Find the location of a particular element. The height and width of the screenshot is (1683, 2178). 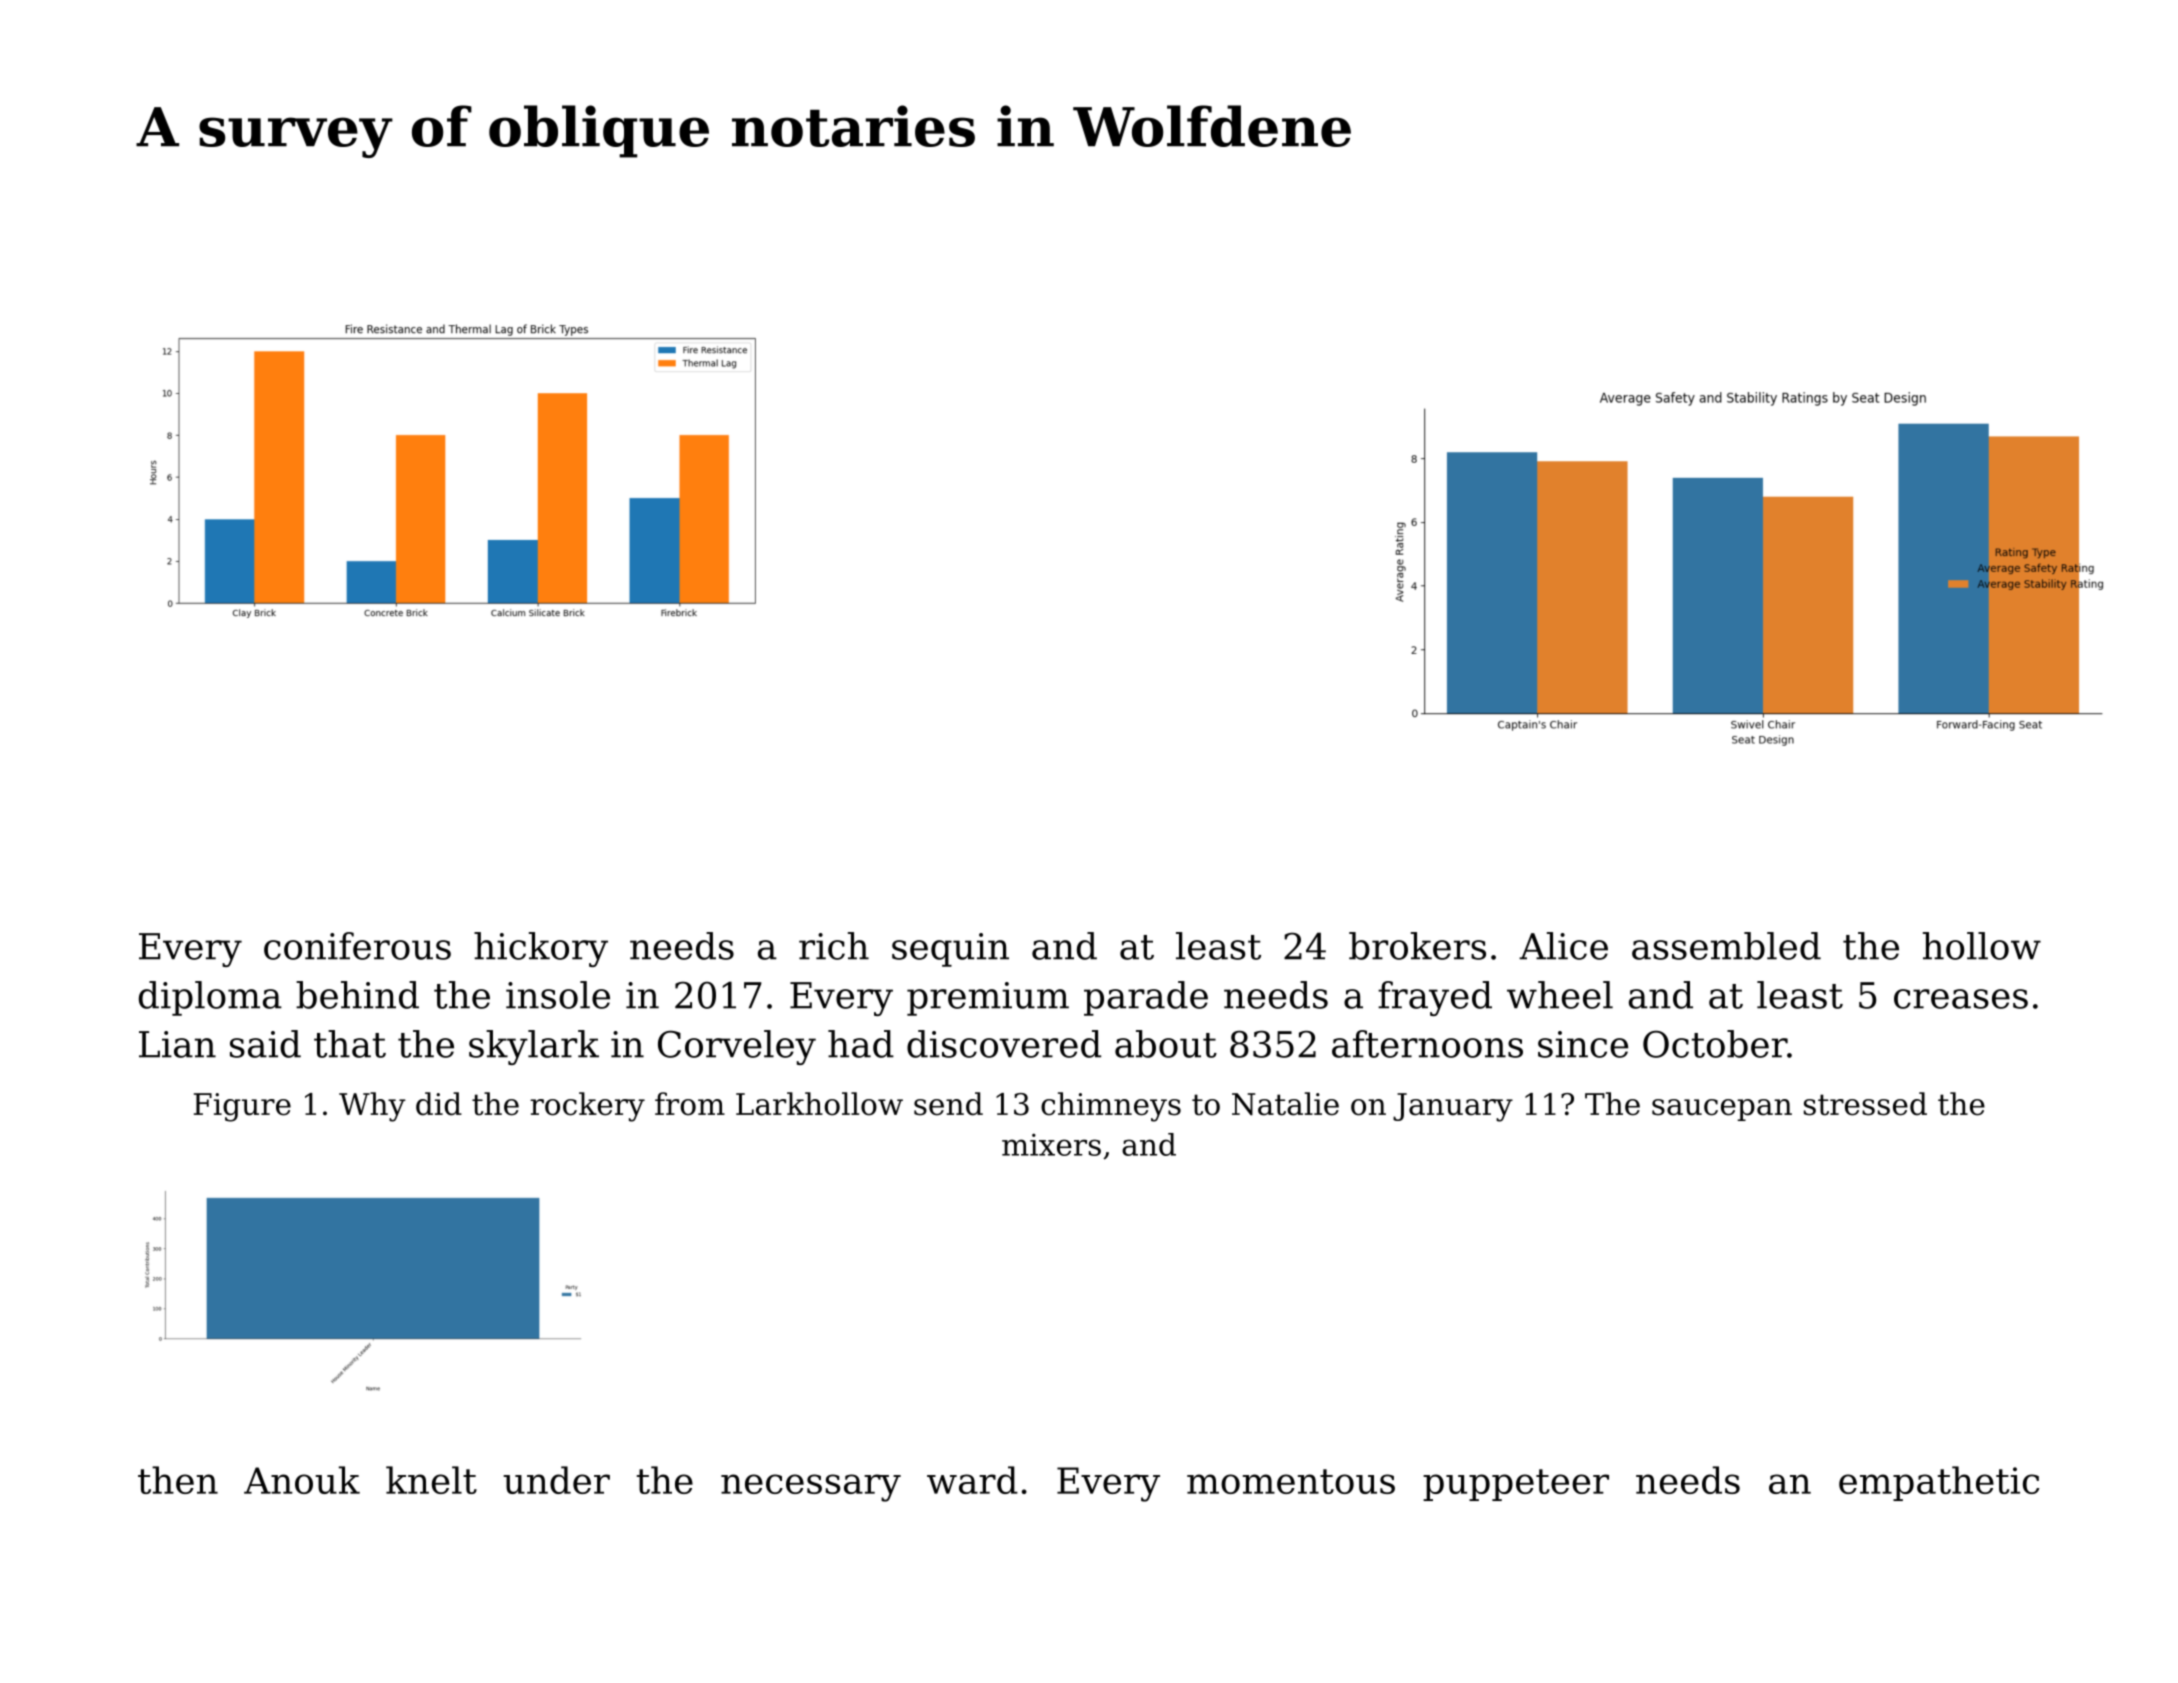

necessary is located at coordinates (811, 1488).
